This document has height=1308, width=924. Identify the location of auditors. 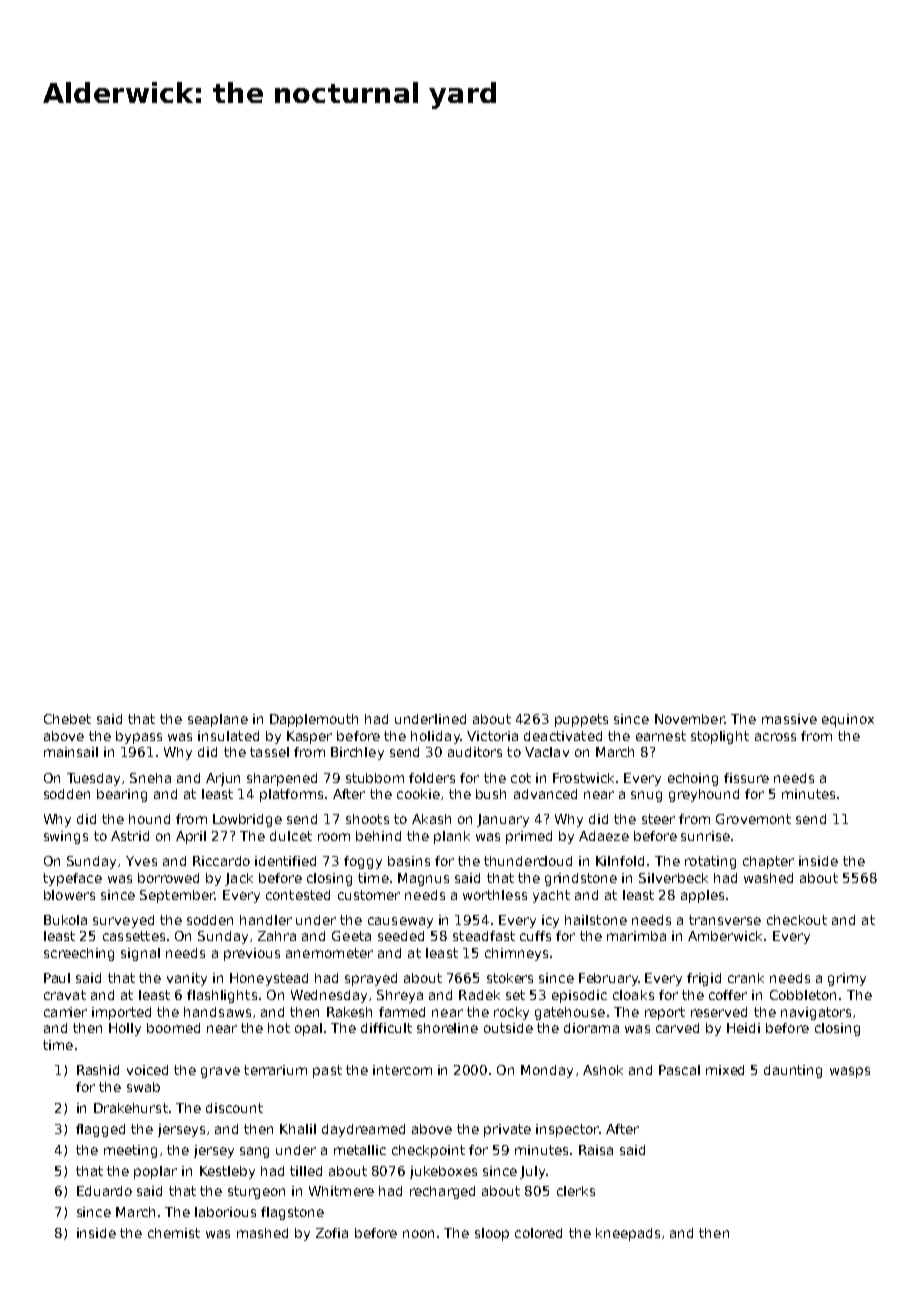
(475, 752).
